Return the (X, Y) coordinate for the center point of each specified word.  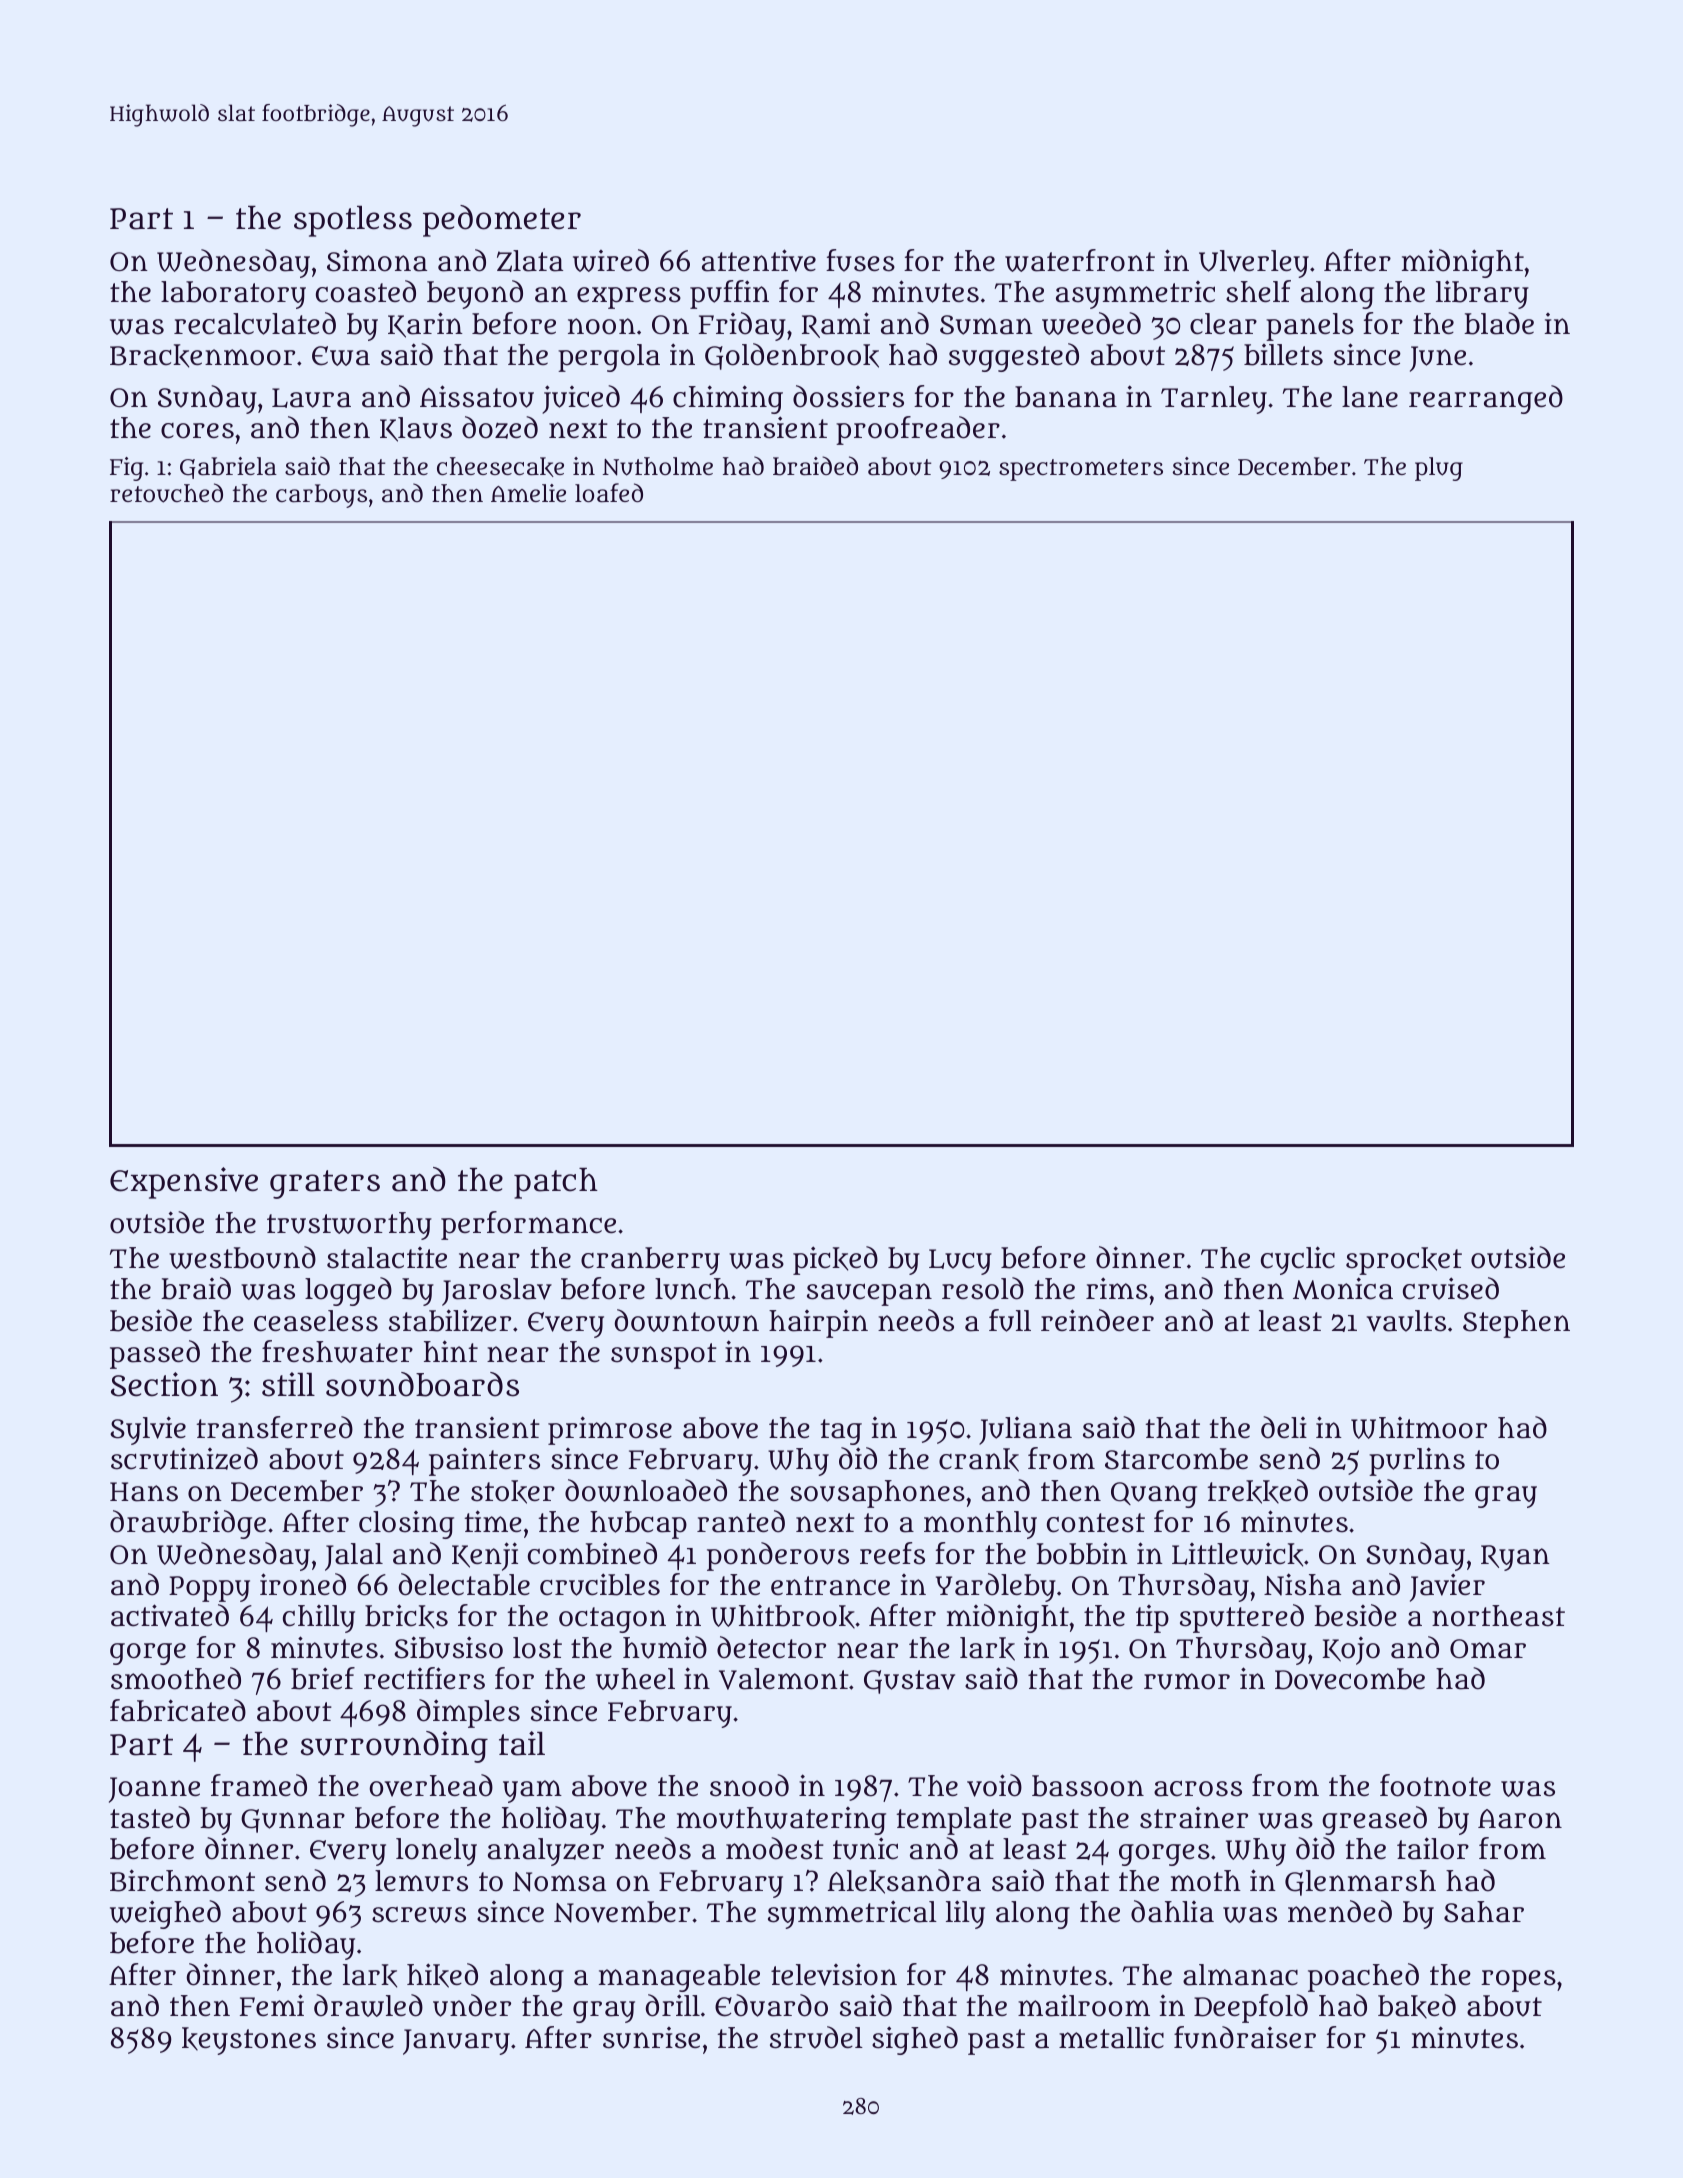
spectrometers (1081, 470)
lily (965, 1914)
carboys (321, 496)
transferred (275, 1427)
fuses (860, 260)
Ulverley (1254, 264)
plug (1439, 469)
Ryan (1515, 1558)
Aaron (1520, 1819)
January (456, 2042)
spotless (353, 221)
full (1010, 1320)
